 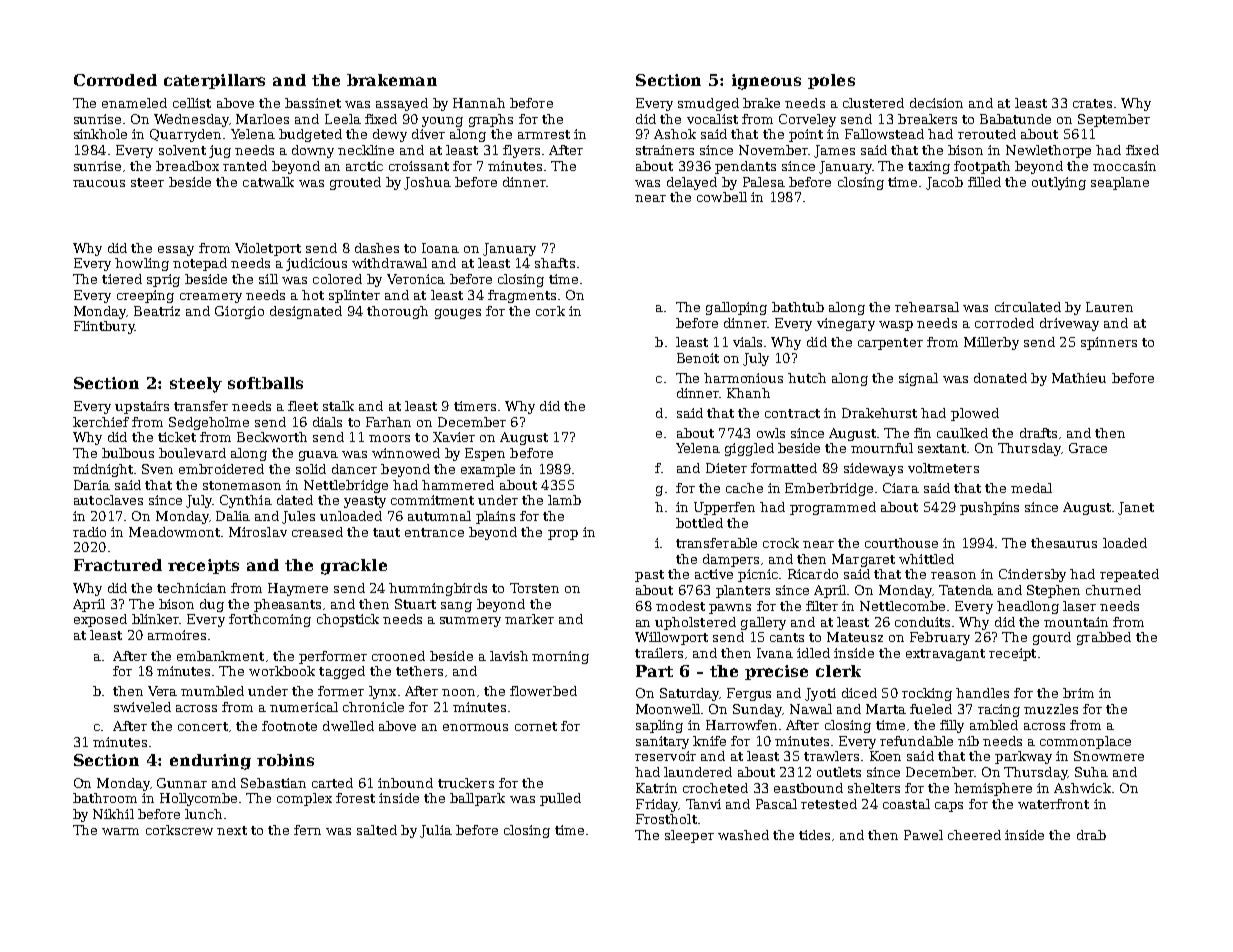 I want to click on moccasin, so click(x=1124, y=166).
